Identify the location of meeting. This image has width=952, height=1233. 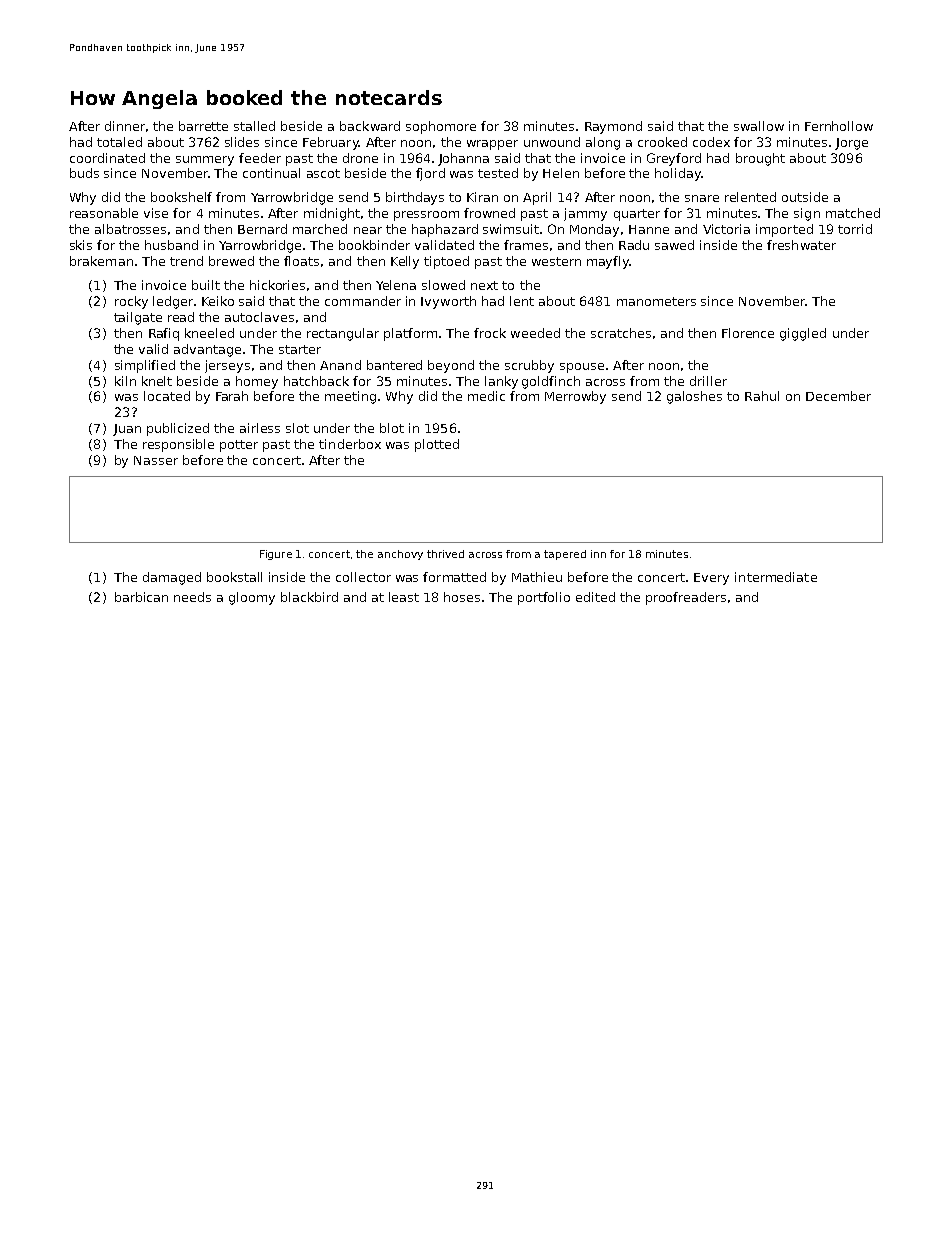
(350, 397).
